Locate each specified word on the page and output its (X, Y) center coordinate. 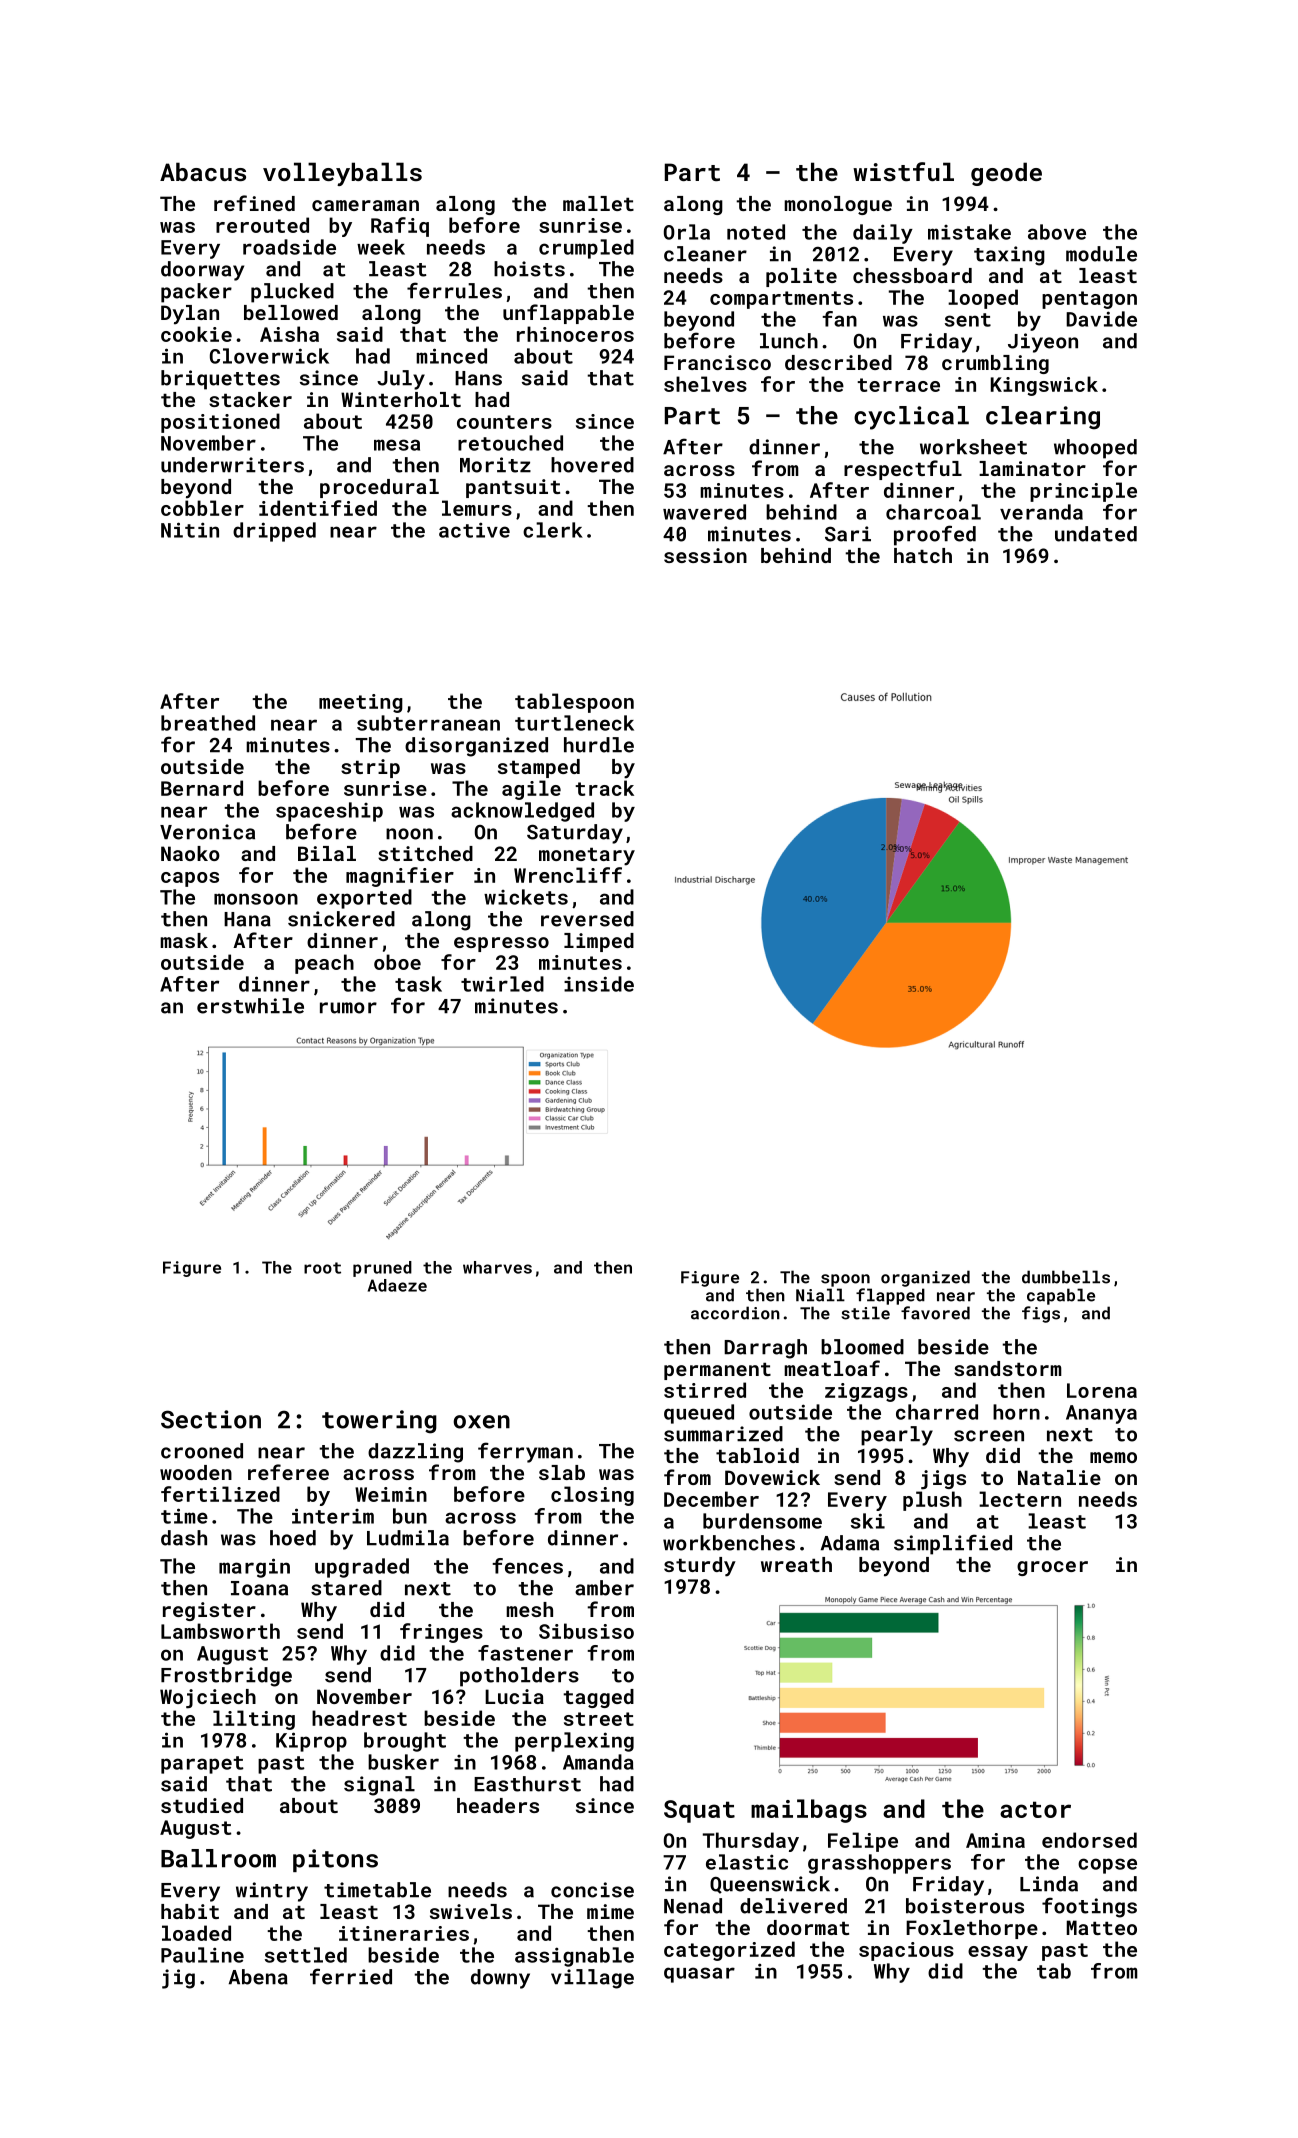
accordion (735, 1313)
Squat (699, 1811)
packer (196, 293)
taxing (1009, 256)
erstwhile (250, 1006)
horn (1016, 1412)
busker (403, 1762)
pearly (897, 1436)
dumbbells (1066, 1277)
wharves (497, 1267)
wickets (526, 897)
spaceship (329, 812)
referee (288, 1472)
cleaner (705, 254)
